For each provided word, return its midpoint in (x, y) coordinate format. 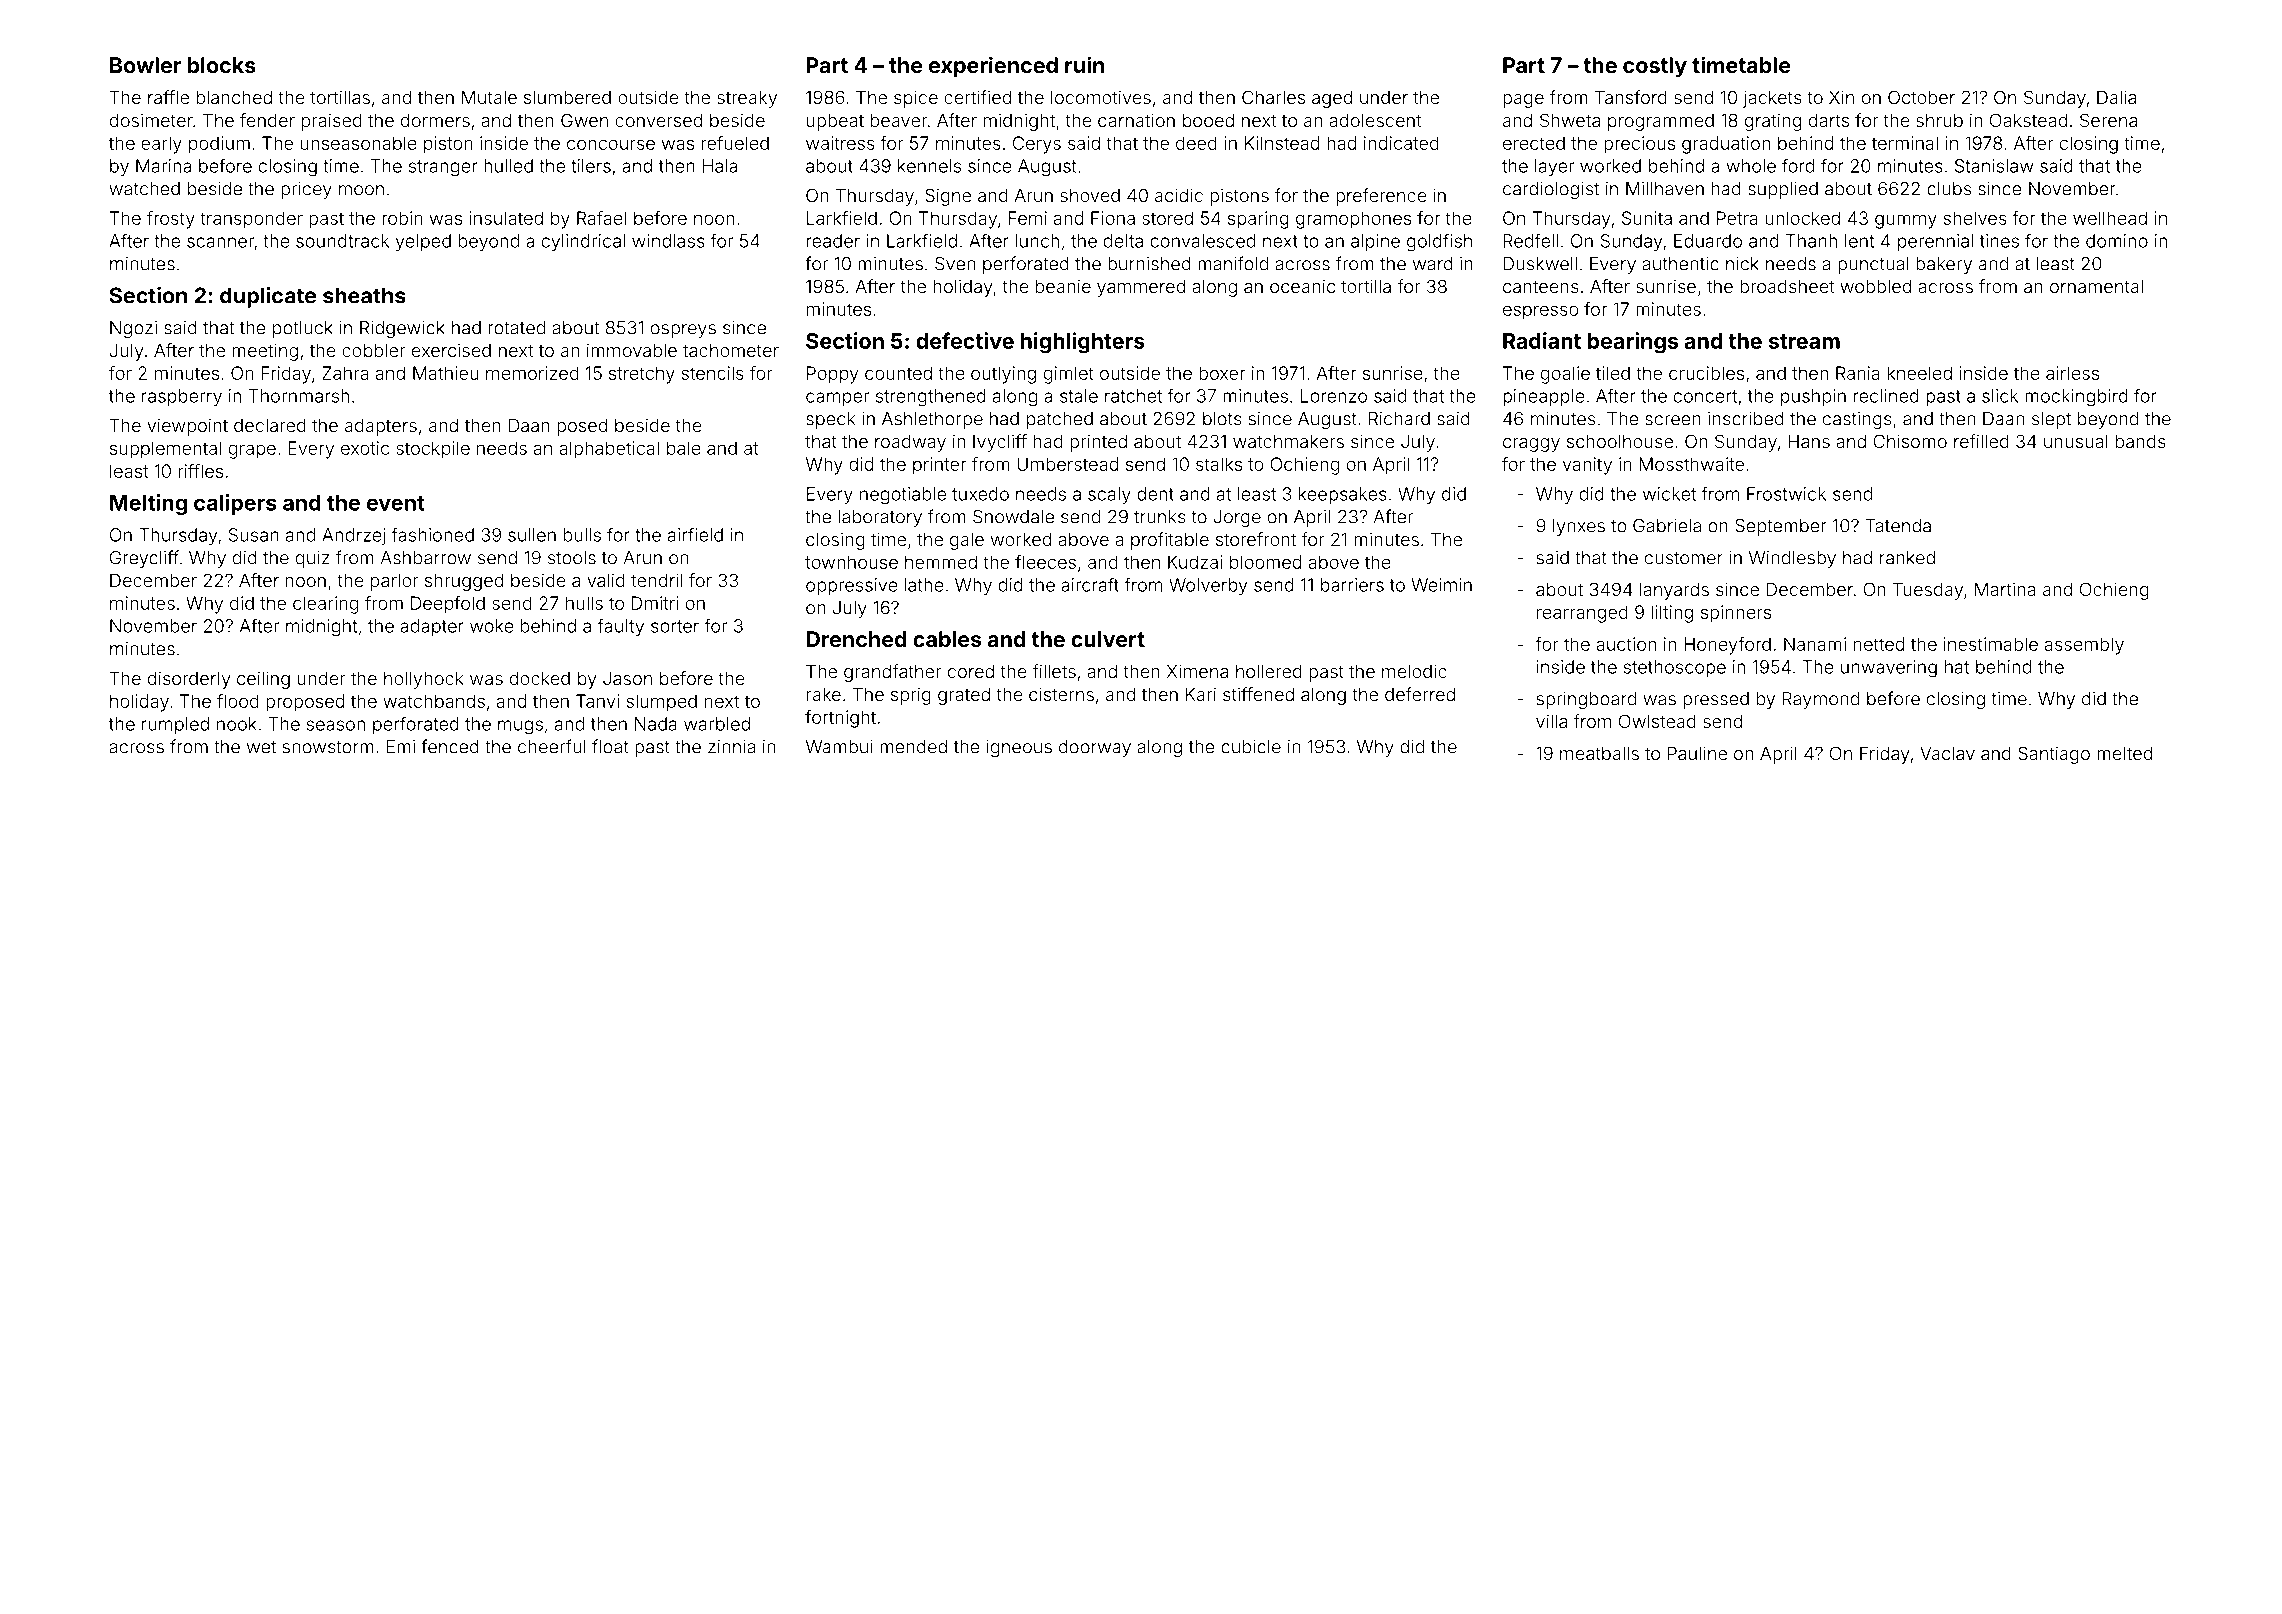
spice (916, 99)
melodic (1414, 671)
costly (1655, 67)
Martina (2005, 589)
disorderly (189, 680)
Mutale (489, 97)
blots (1222, 419)
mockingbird (2076, 398)
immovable (632, 350)
